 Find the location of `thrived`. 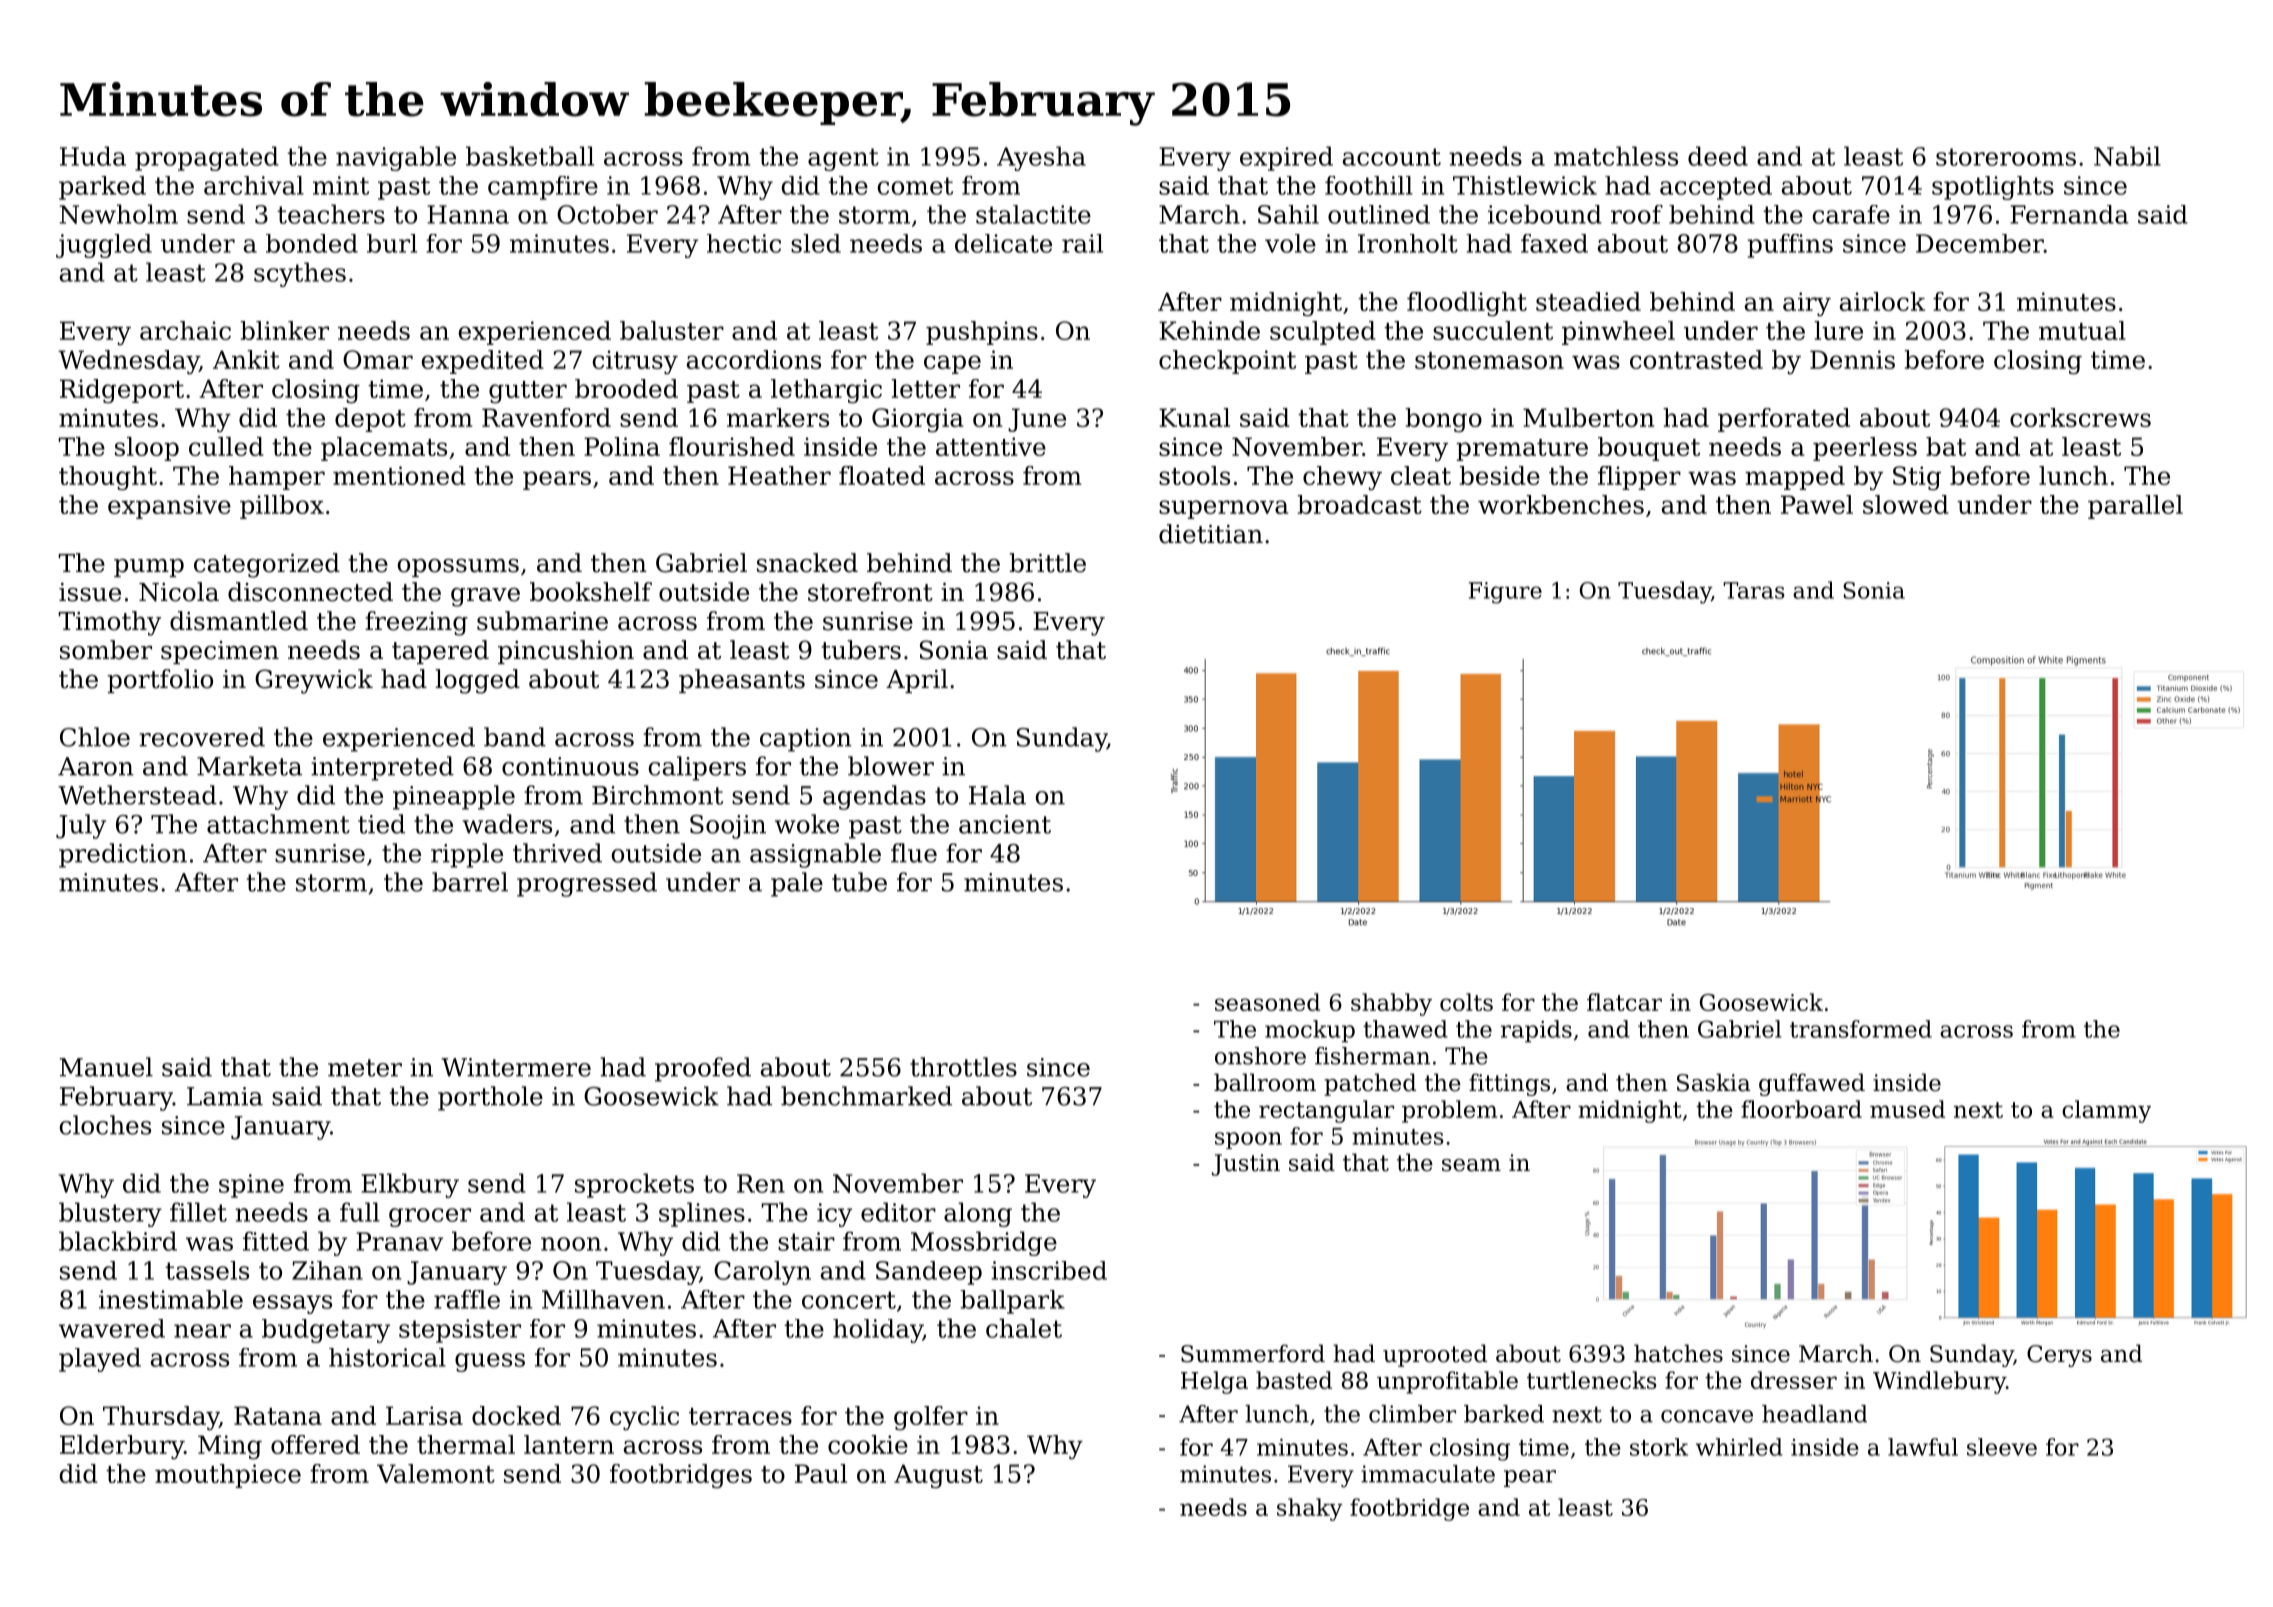

thrived is located at coordinates (557, 853).
